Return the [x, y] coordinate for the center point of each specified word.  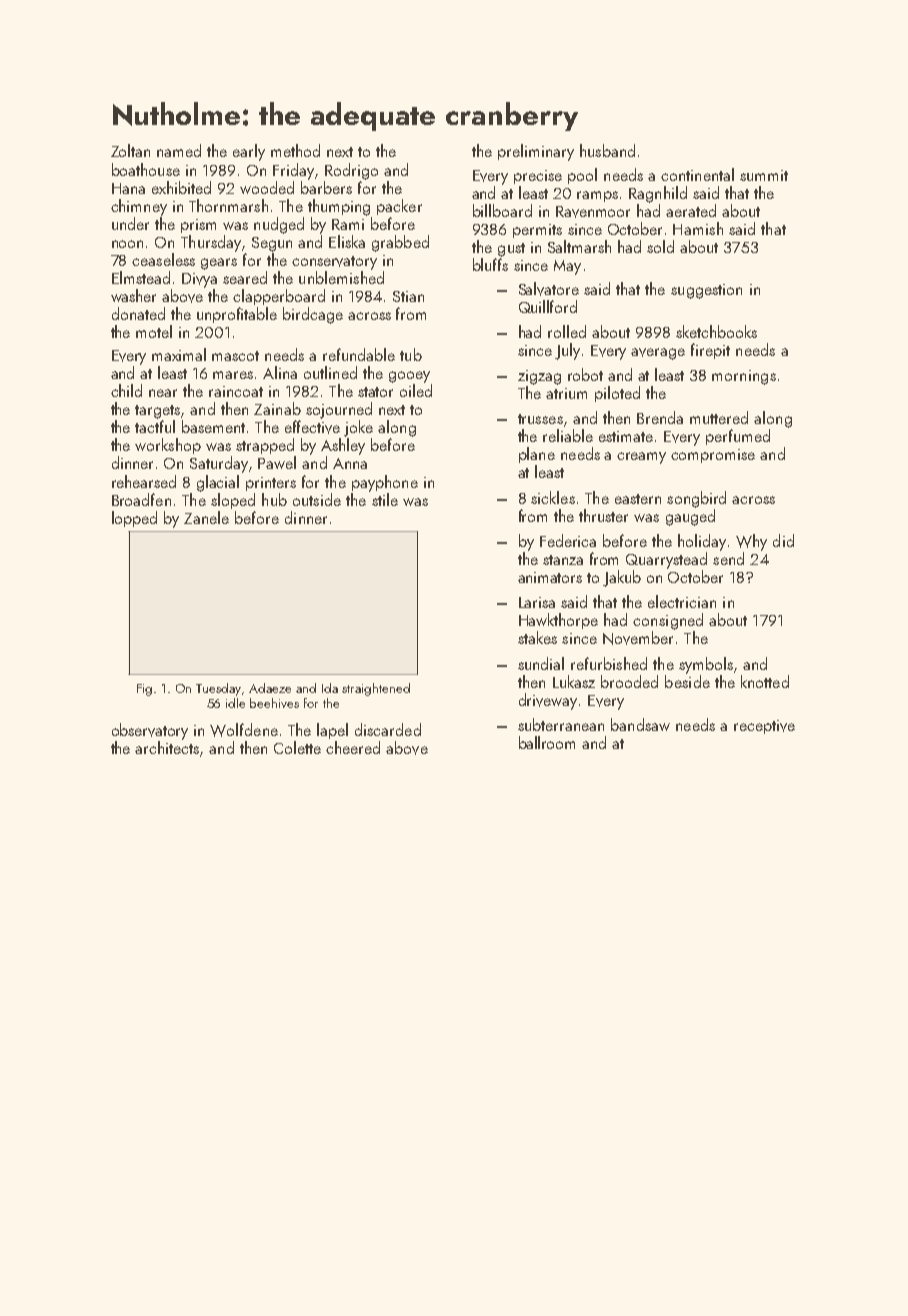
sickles [553, 497]
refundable [359, 354]
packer [399, 207]
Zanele [206, 517]
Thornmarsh [228, 205]
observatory [150, 731]
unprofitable [237, 315]
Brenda [660, 417]
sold [660, 246]
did [783, 540]
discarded [388, 729]
